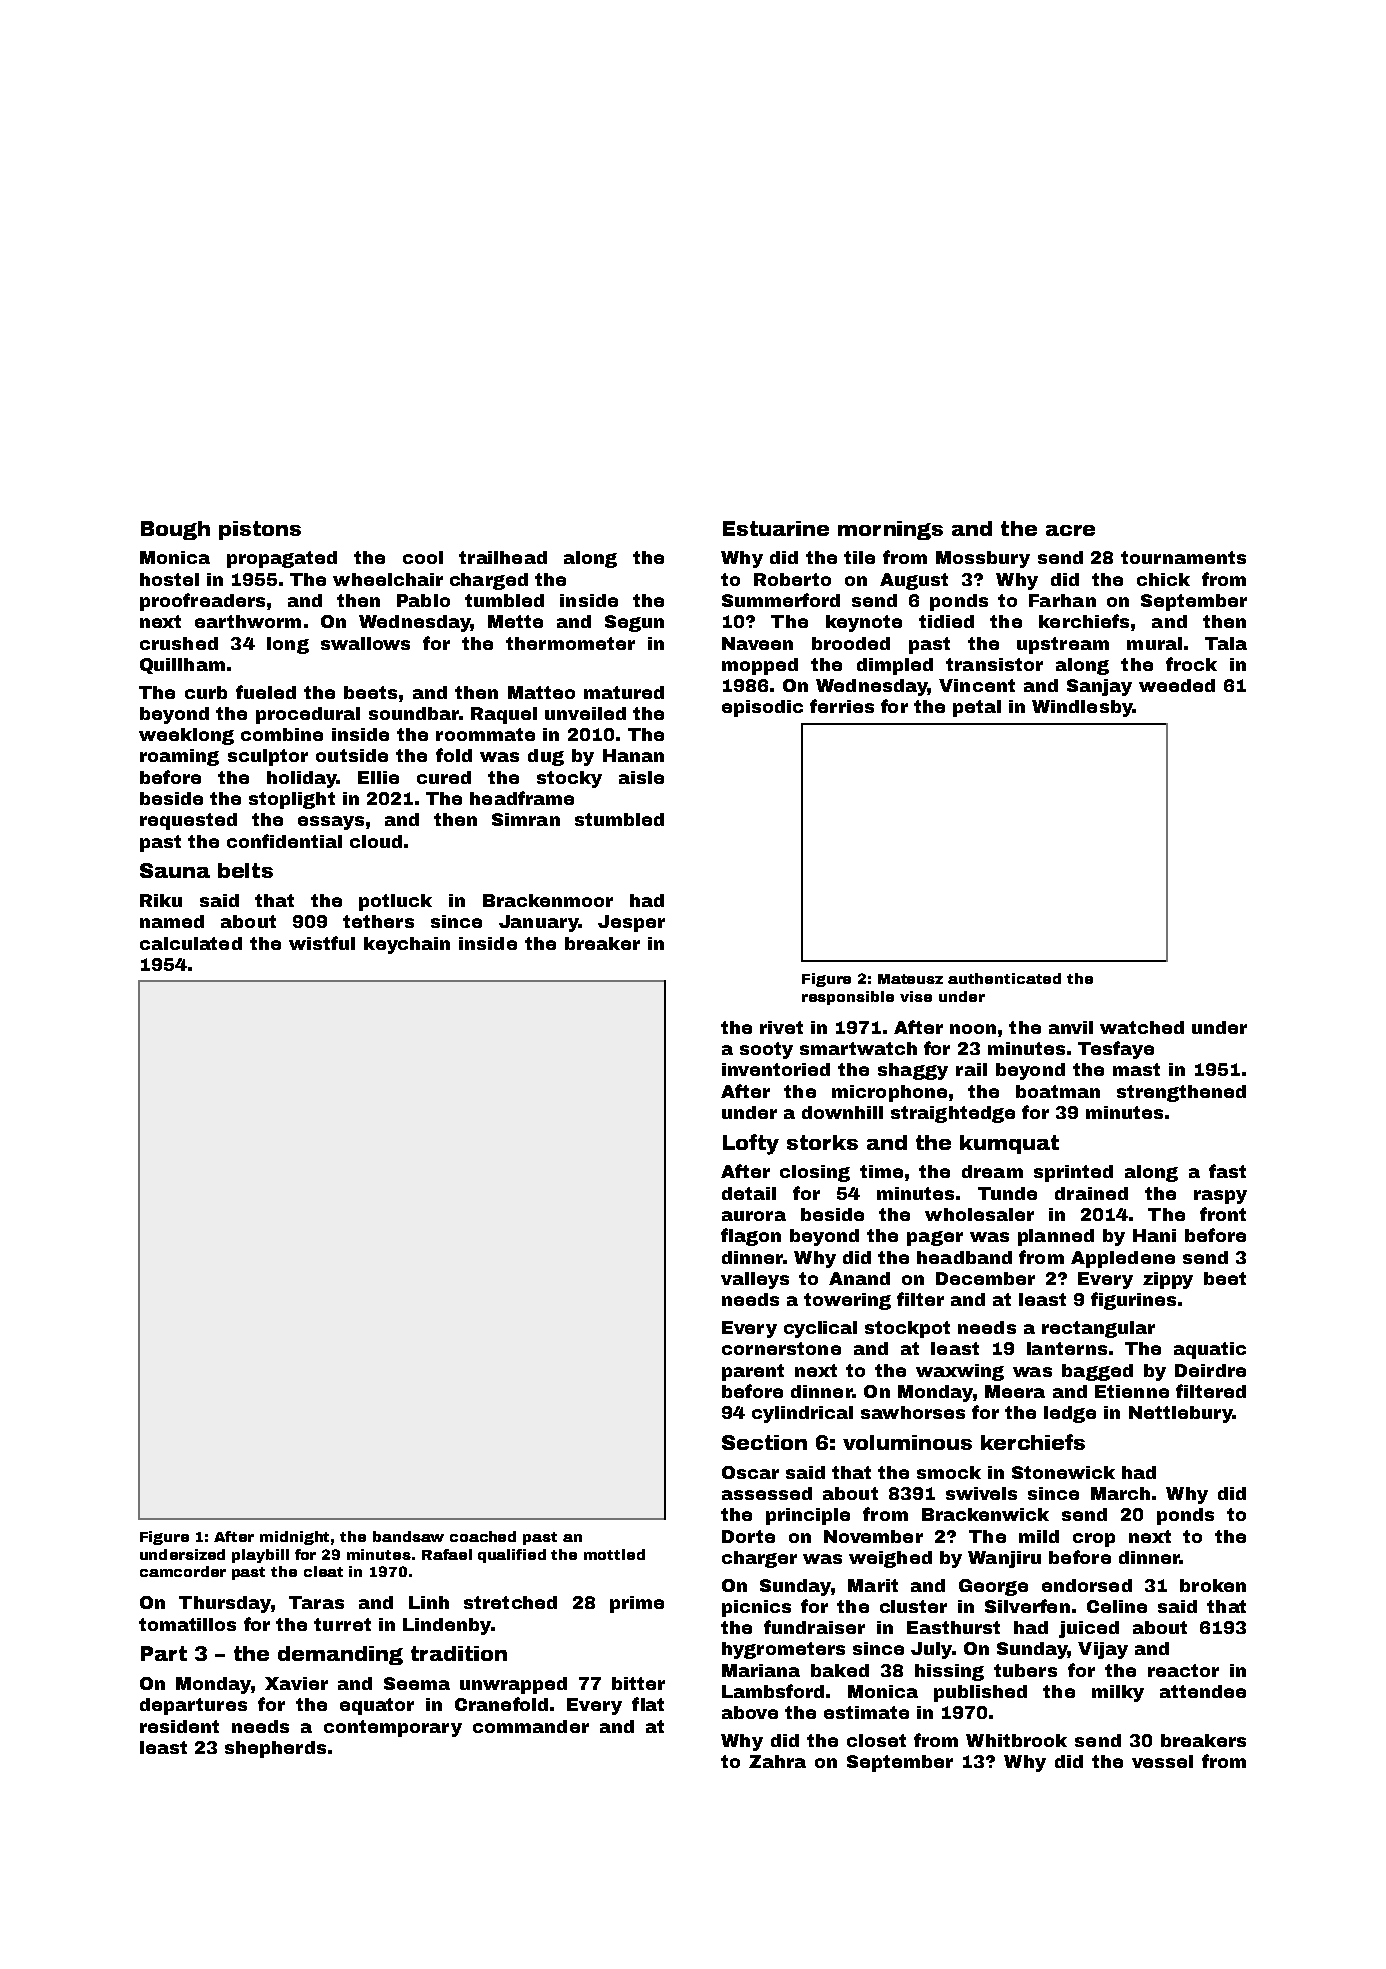  Describe the element at coordinates (960, 1372) in the screenshot. I see `waxwing` at that location.
